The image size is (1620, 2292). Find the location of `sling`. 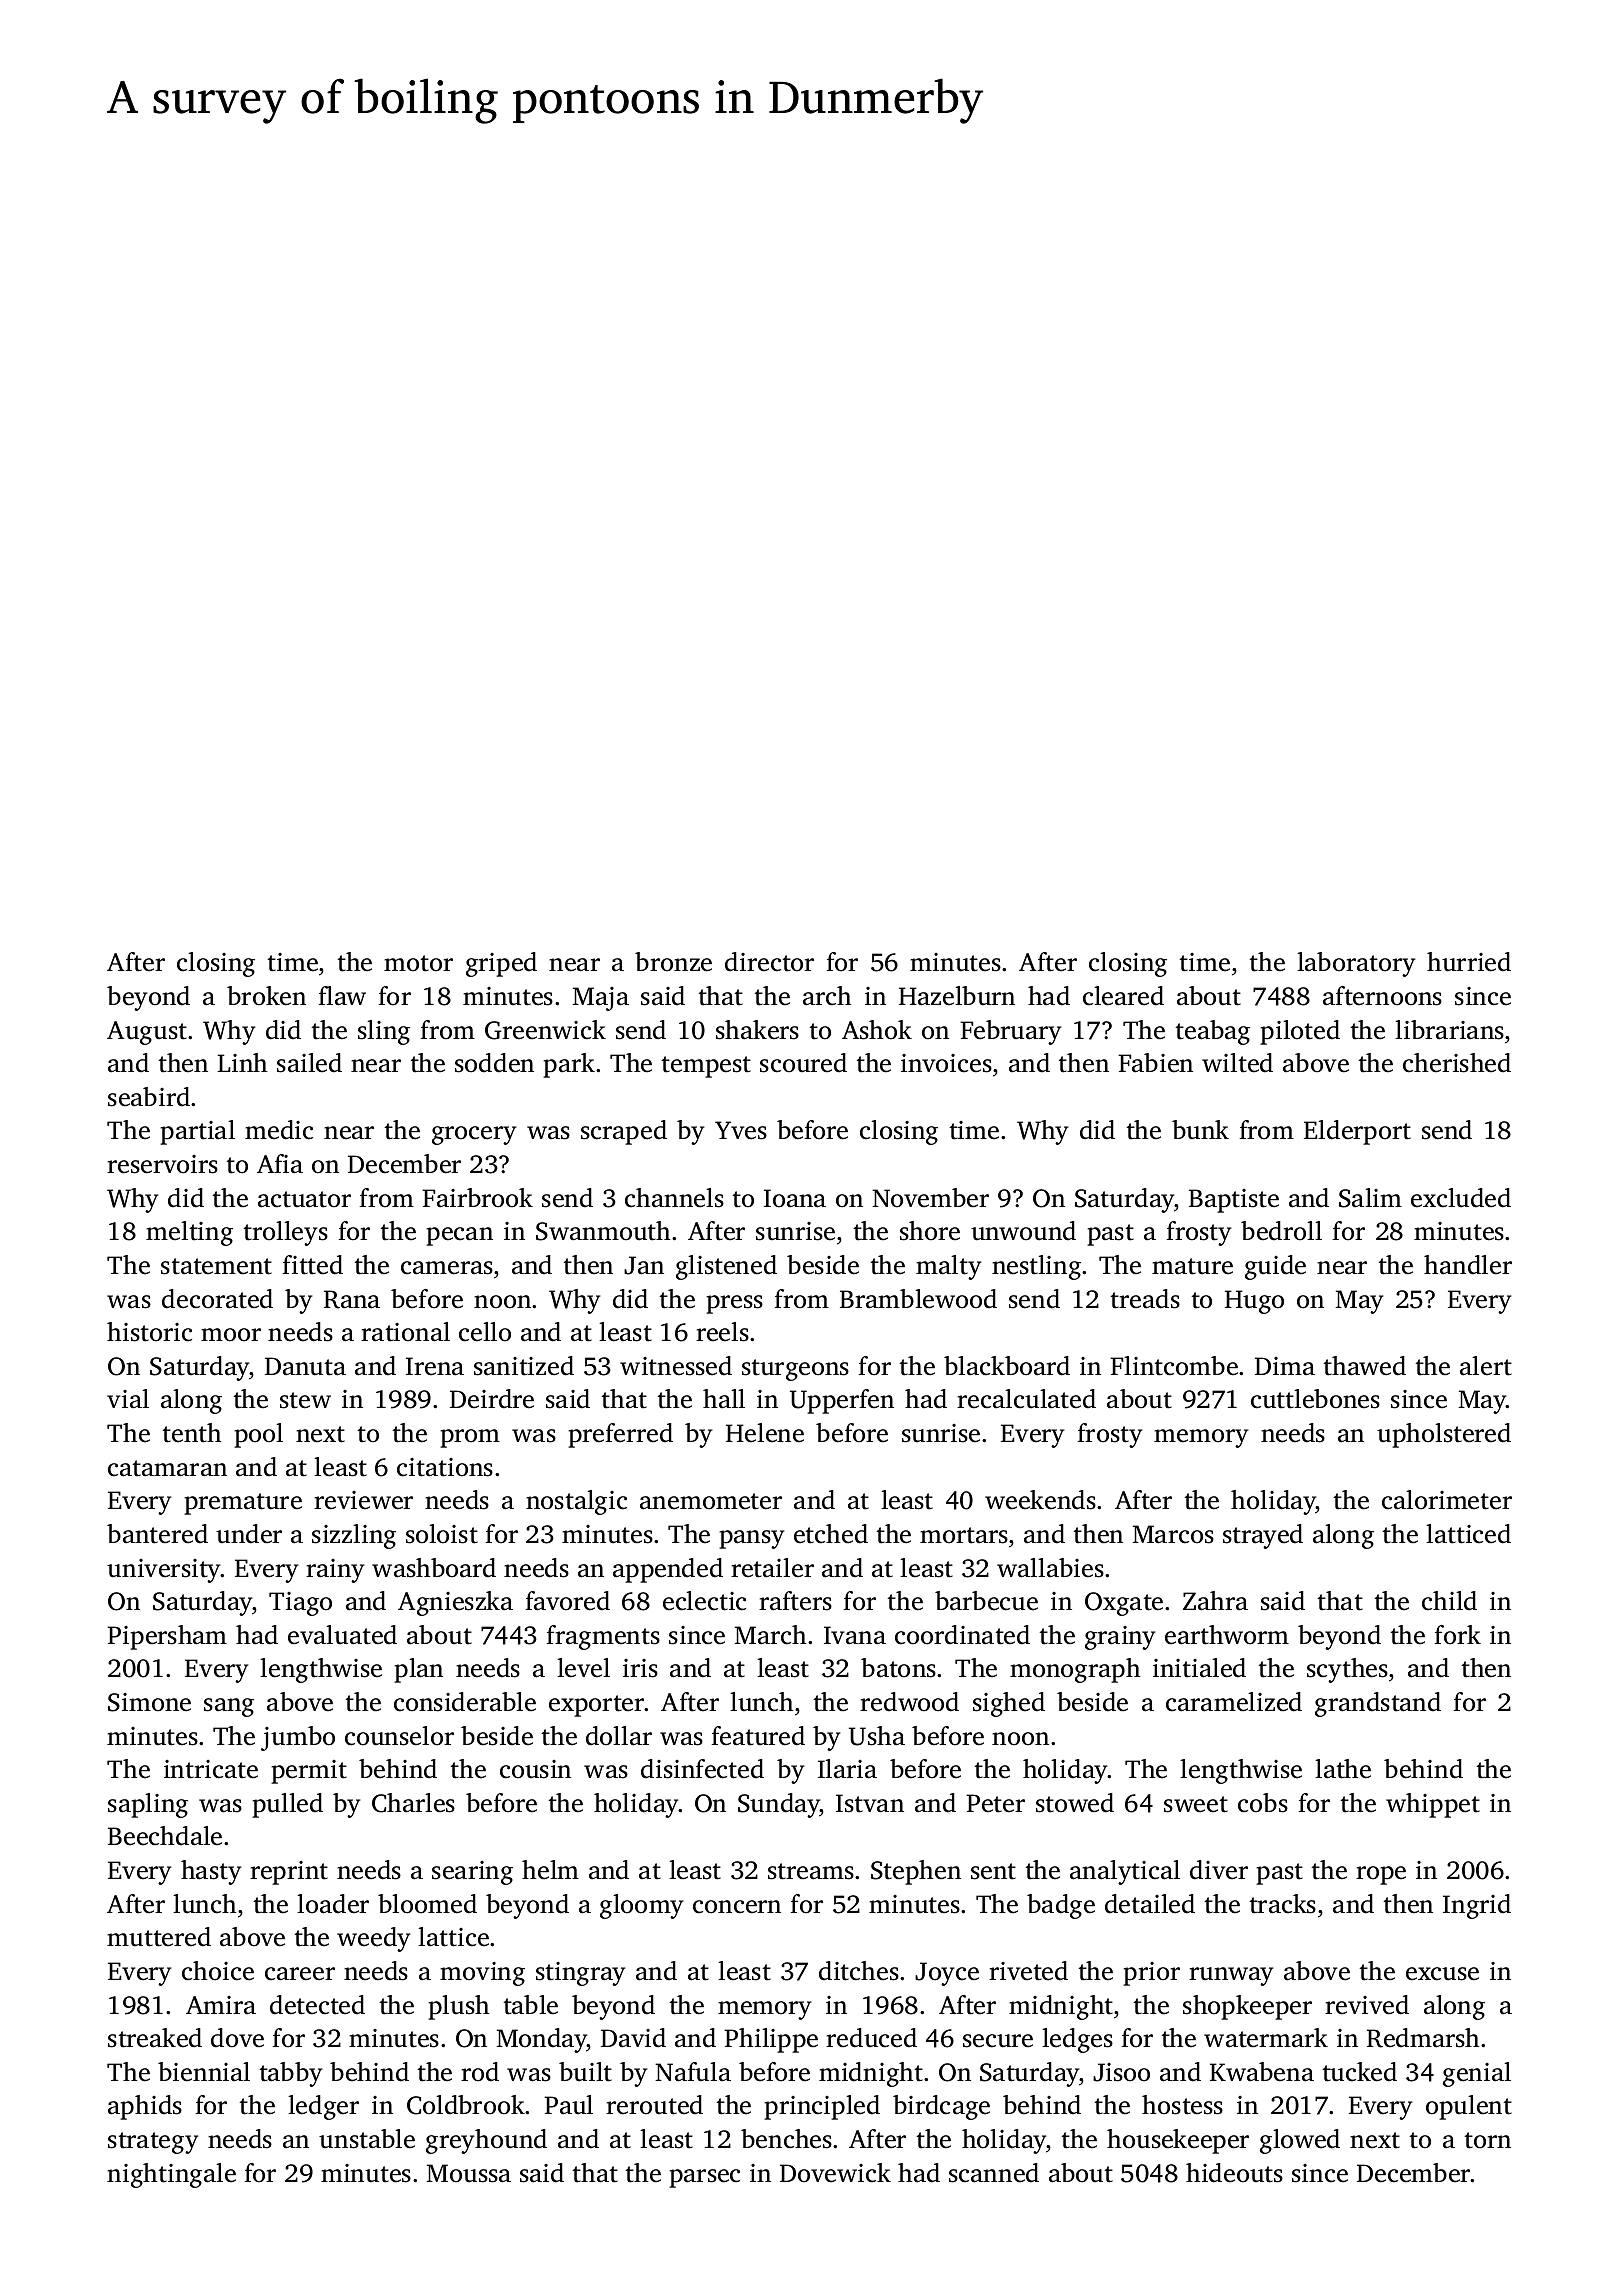

sling is located at coordinates (384, 1032).
